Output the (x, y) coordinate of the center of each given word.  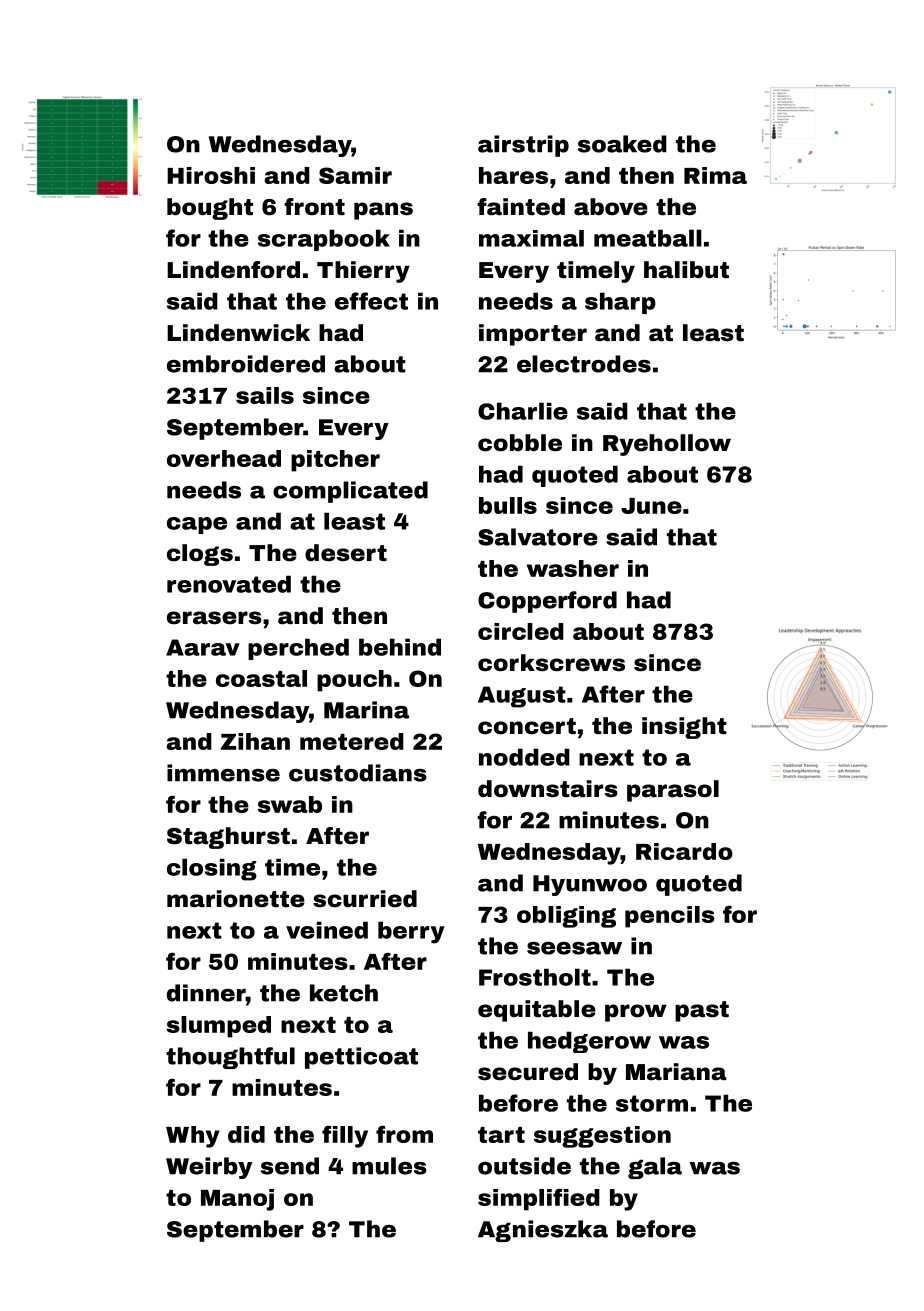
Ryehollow (667, 445)
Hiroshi (211, 175)
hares (513, 175)
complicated (350, 492)
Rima (715, 175)
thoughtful (230, 1058)
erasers (214, 618)
